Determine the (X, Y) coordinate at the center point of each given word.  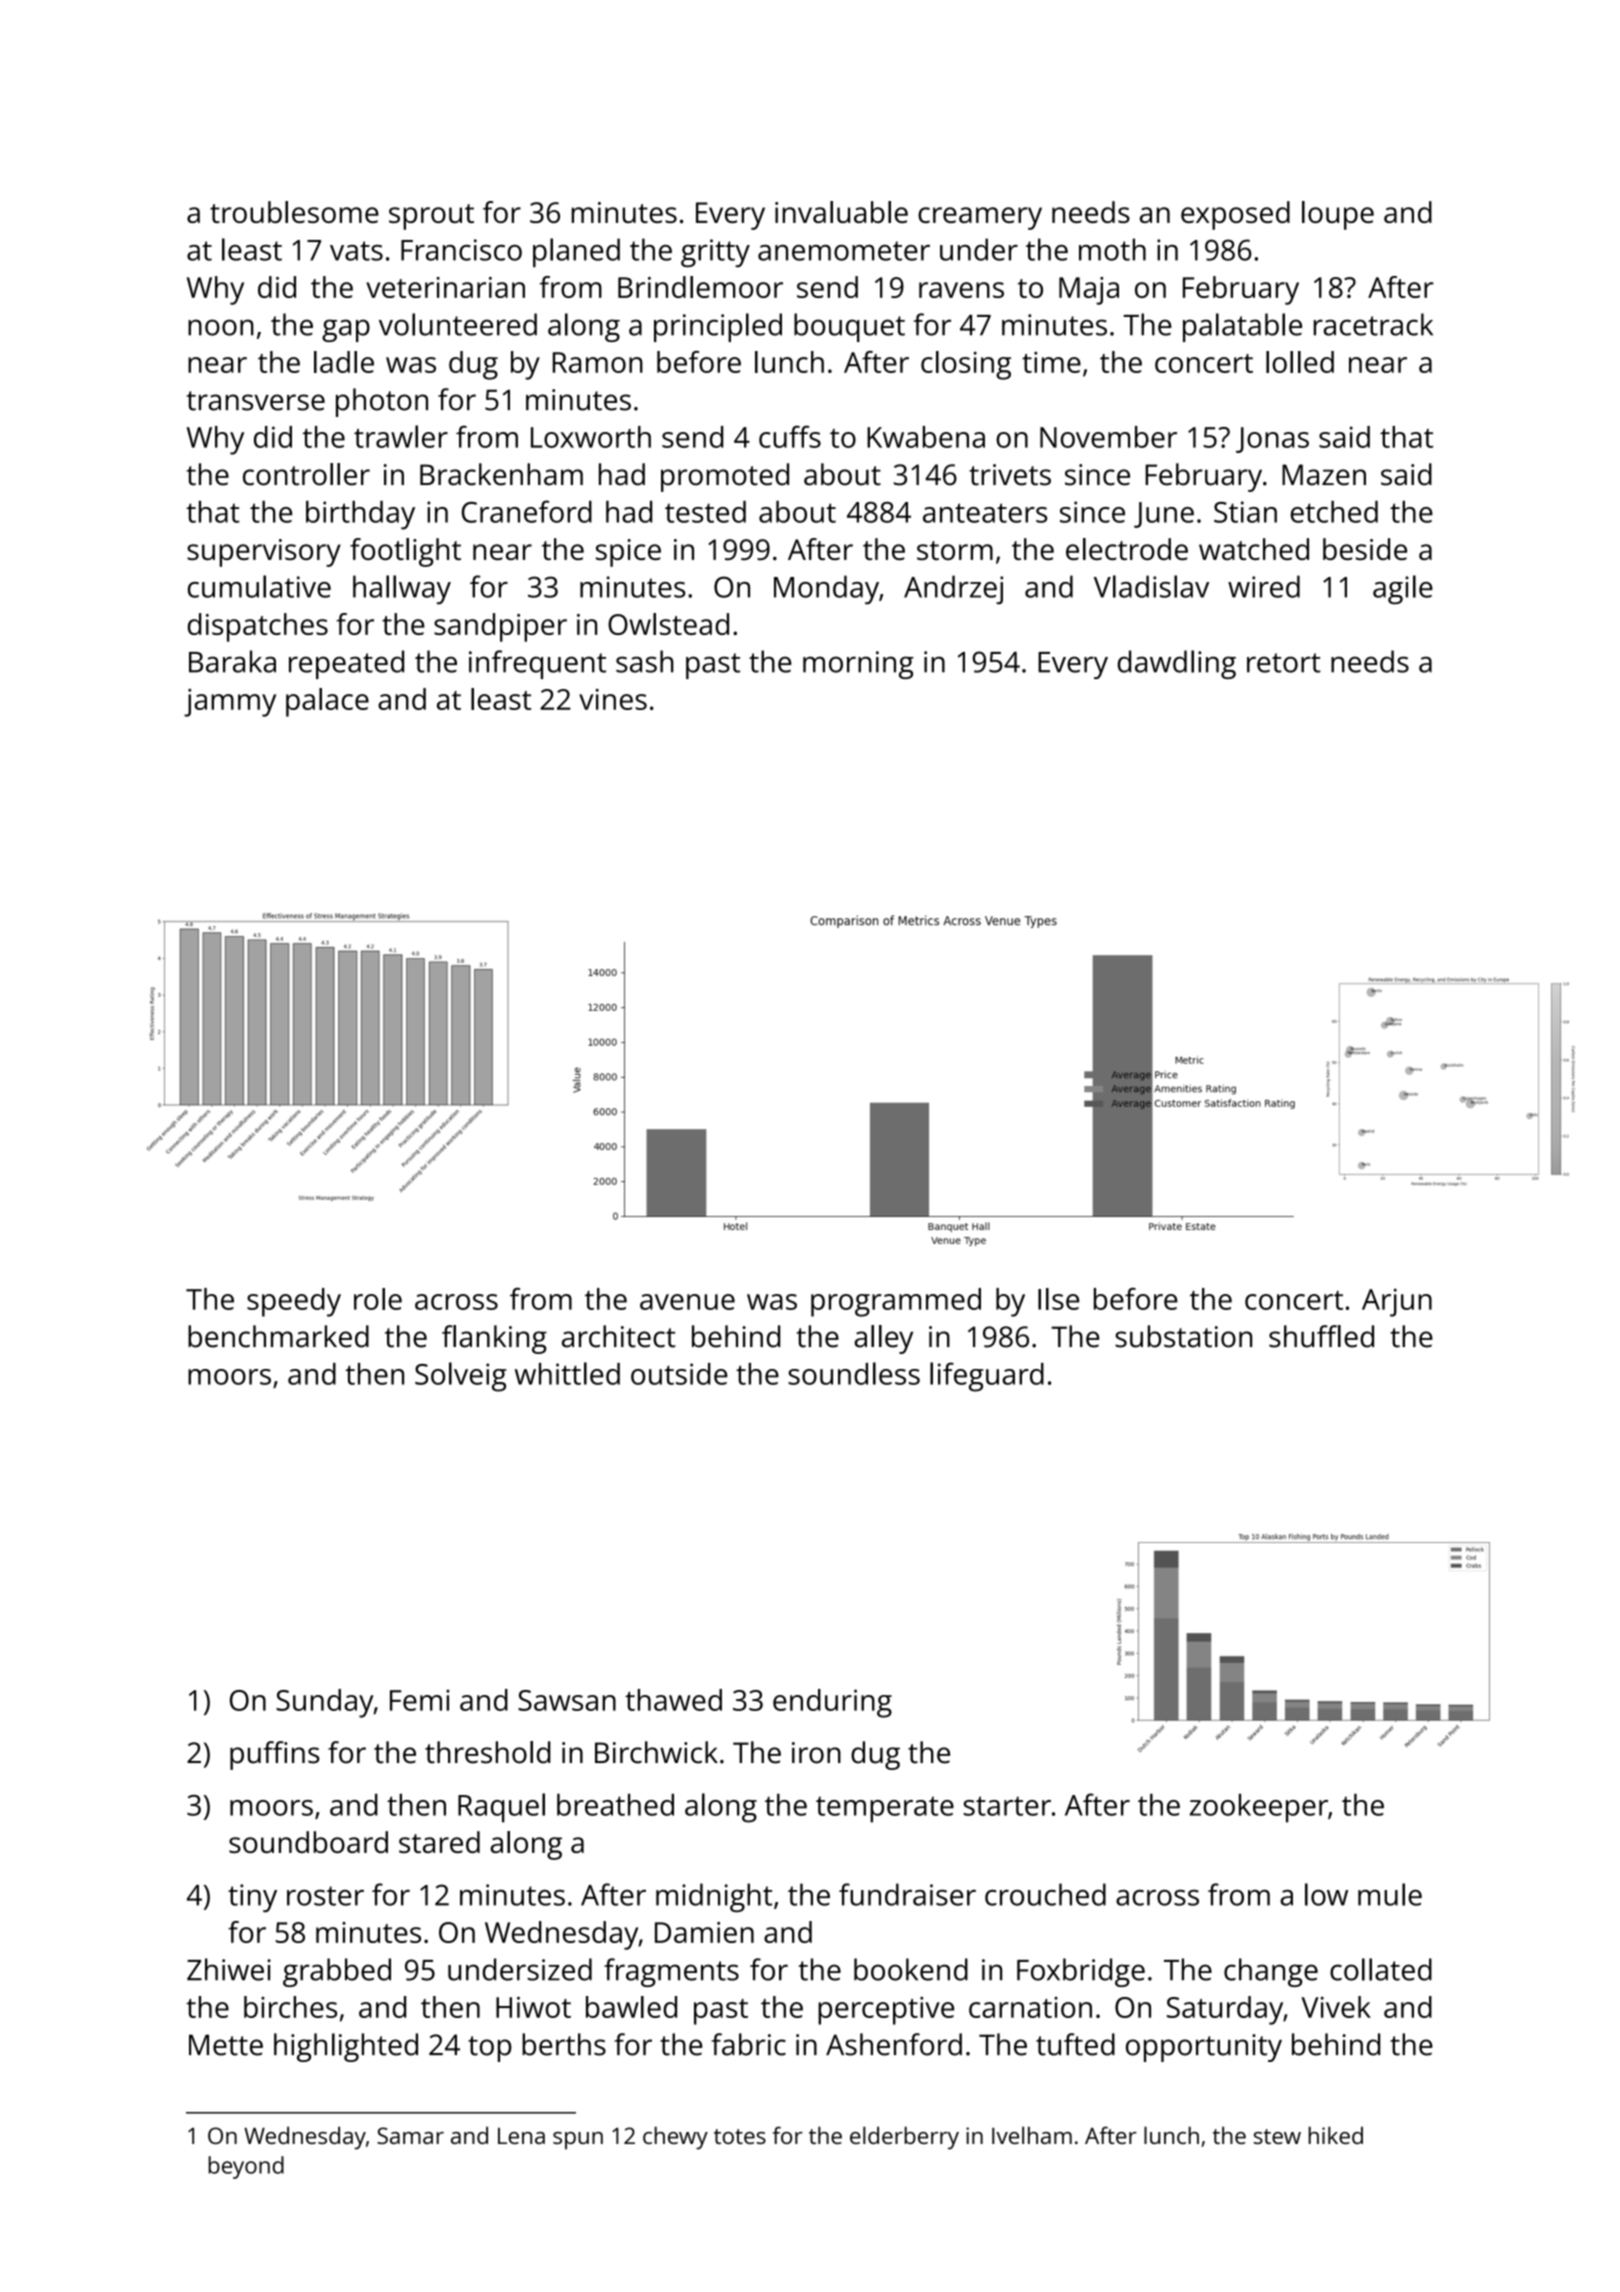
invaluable (841, 212)
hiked (1335, 2135)
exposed (1235, 215)
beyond (246, 2167)
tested (705, 512)
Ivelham (1032, 2135)
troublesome (294, 212)
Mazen (1324, 475)
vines (613, 699)
